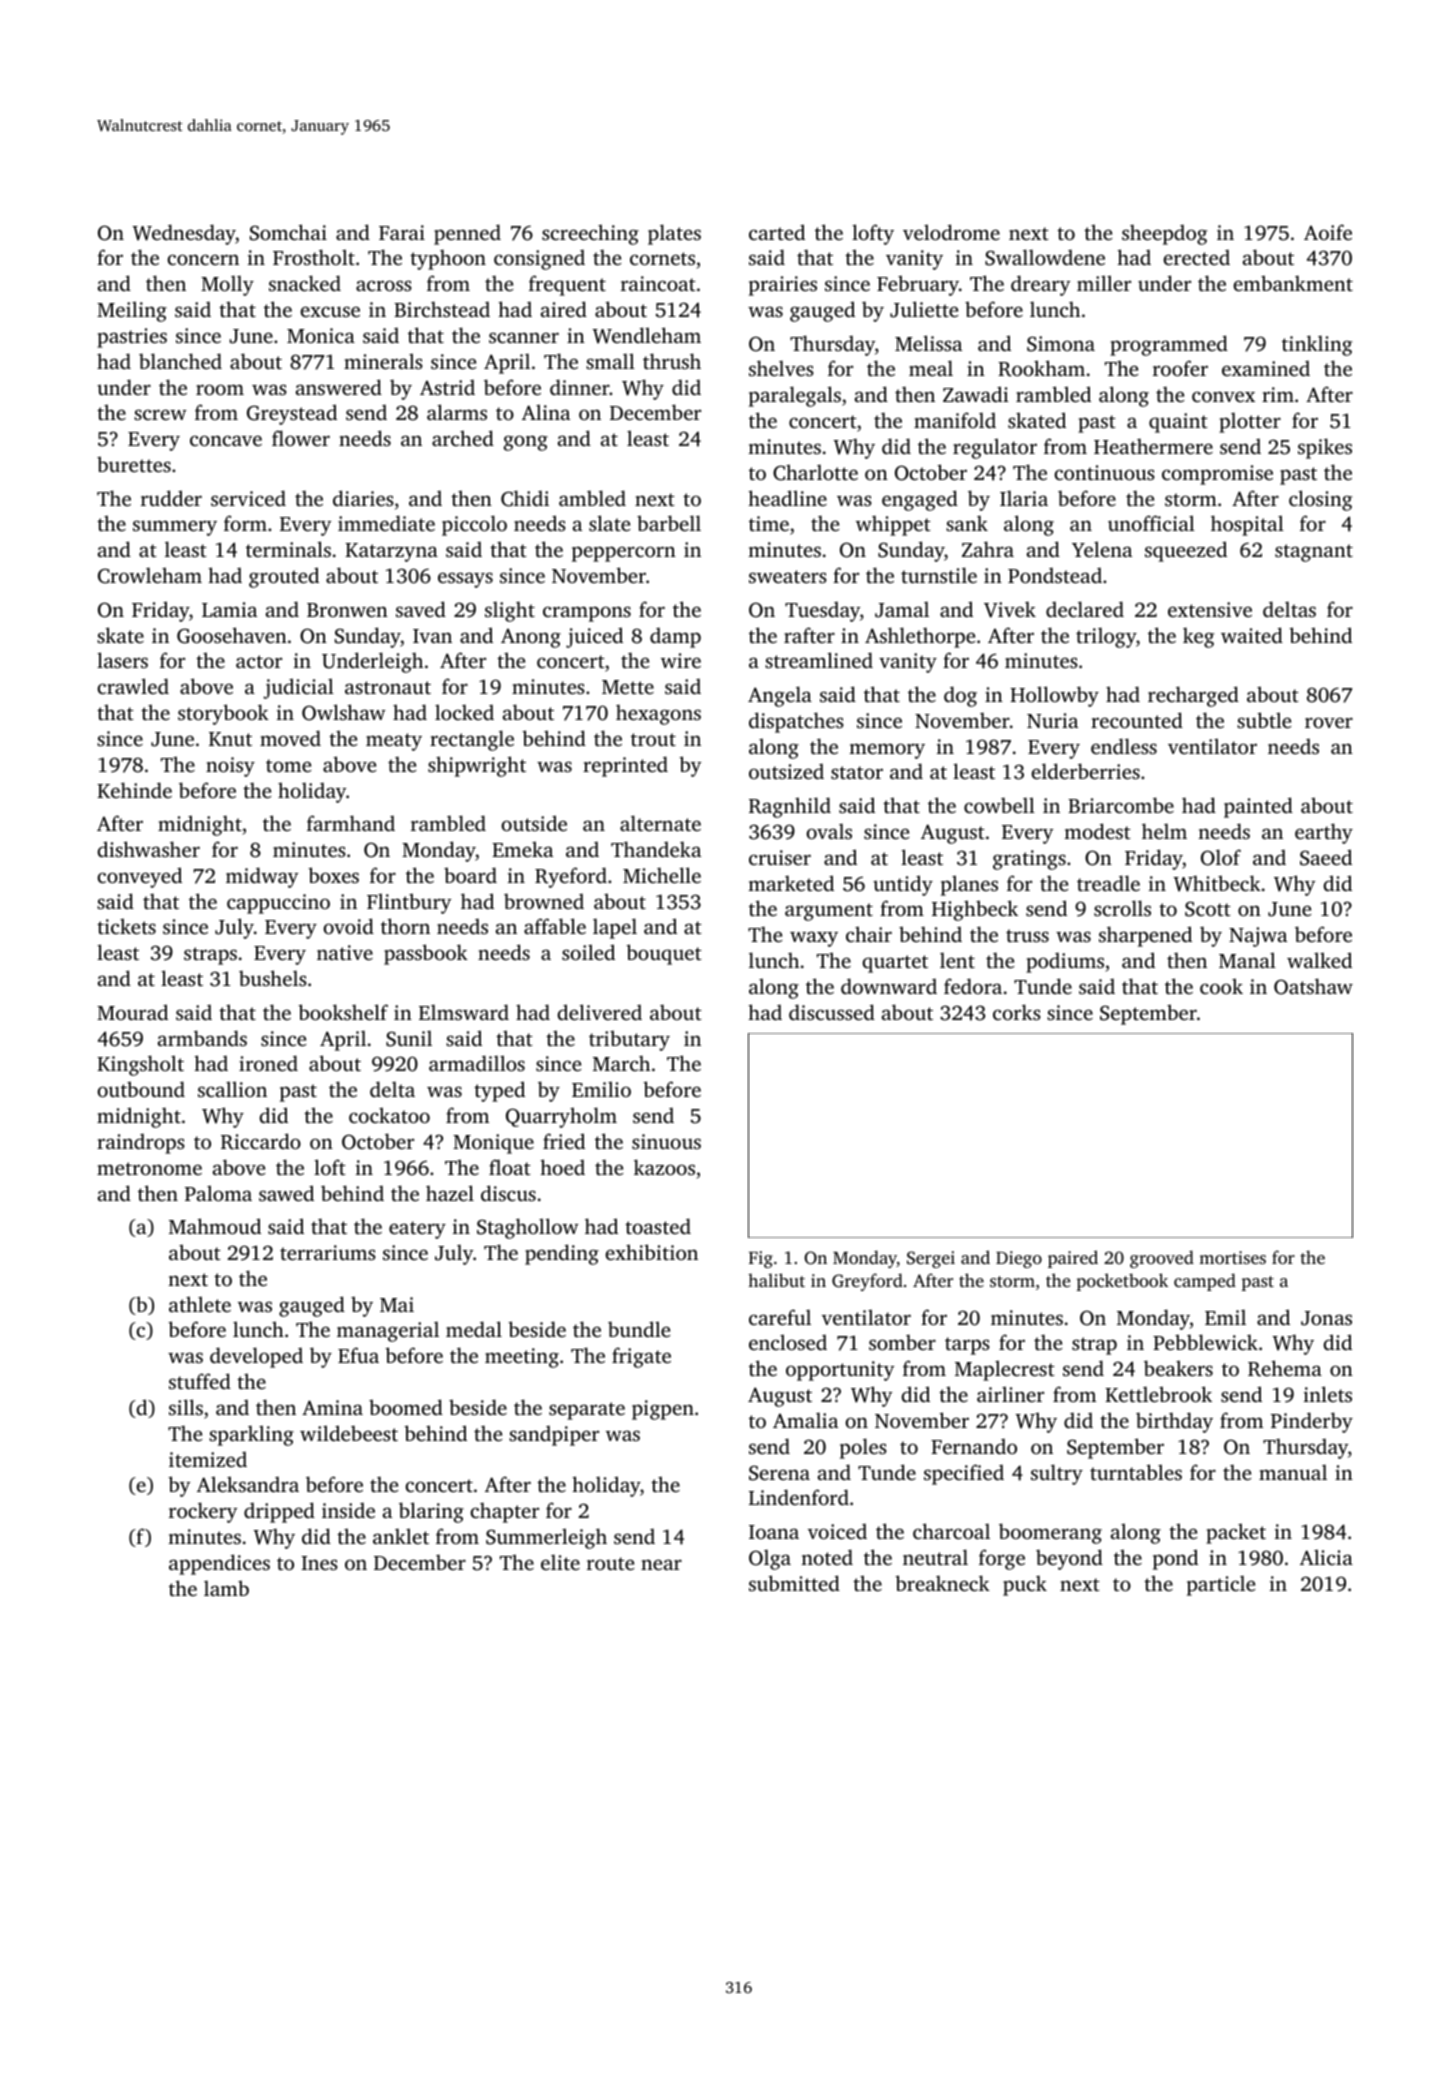 The image size is (1450, 2100). I want to click on Wednesday, so click(184, 234).
